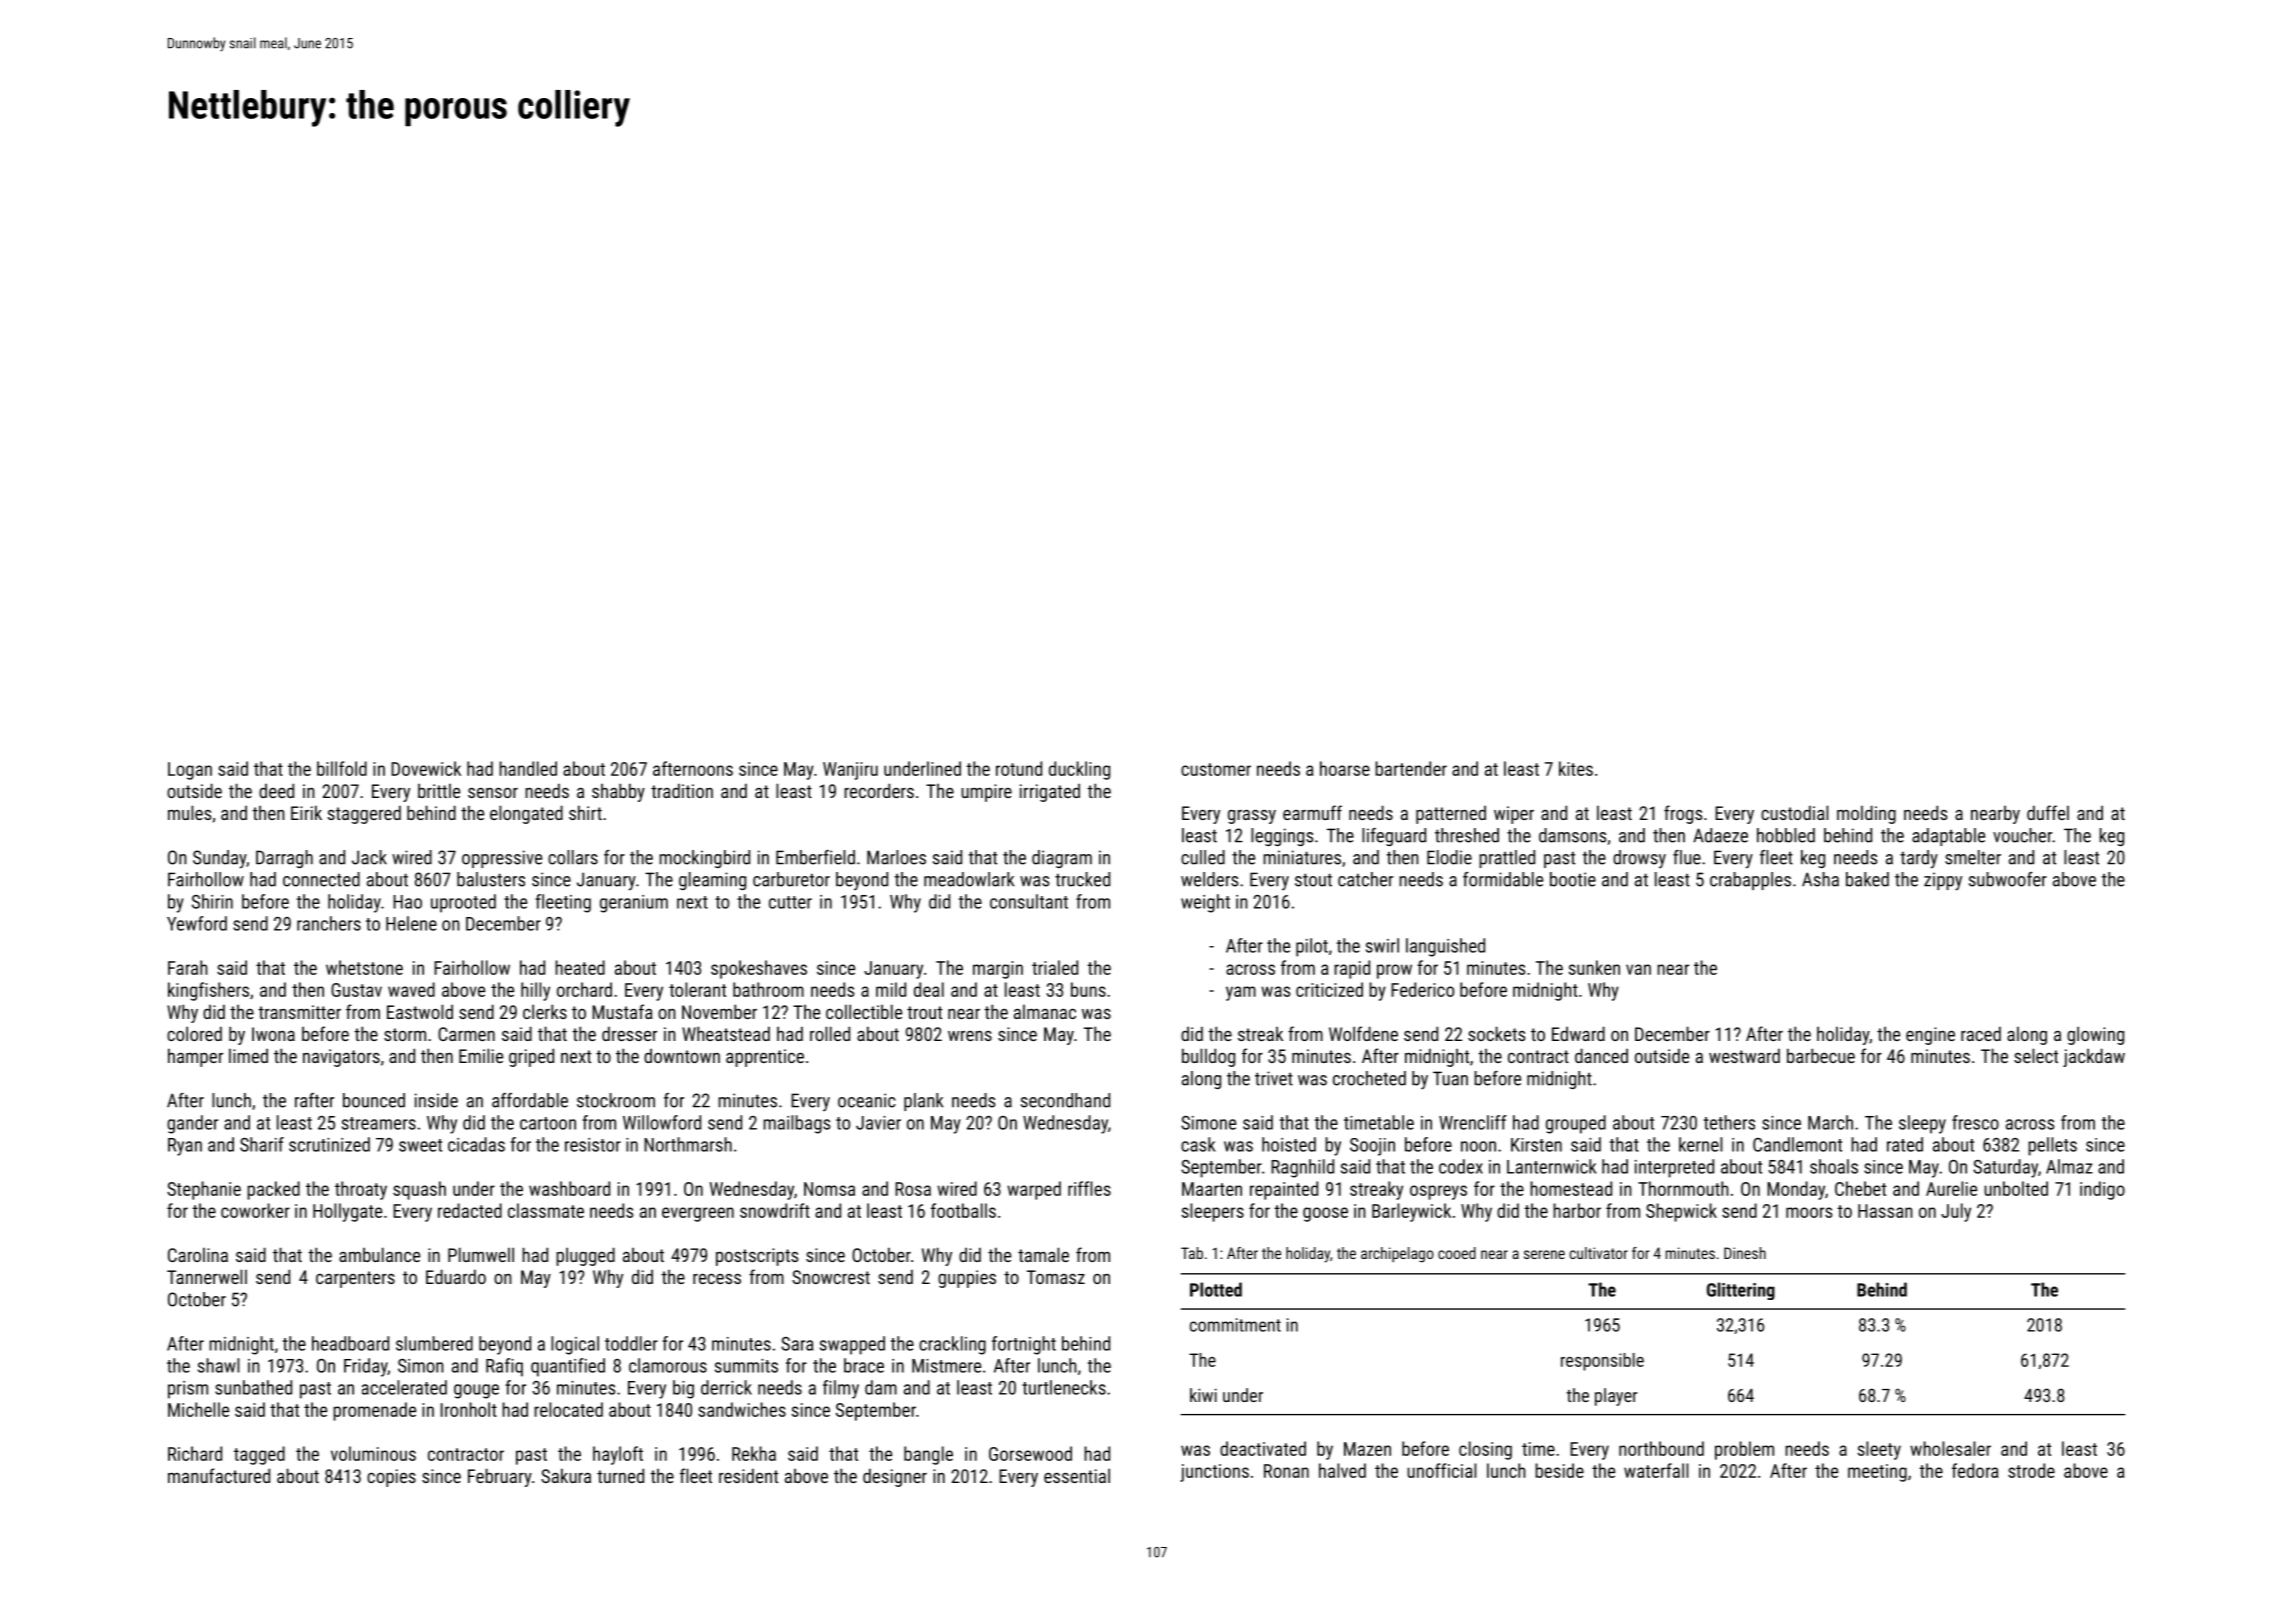 The width and height of the image is (2292, 1620). Describe the element at coordinates (759, 969) in the image. I see `spokeshaves` at that location.
